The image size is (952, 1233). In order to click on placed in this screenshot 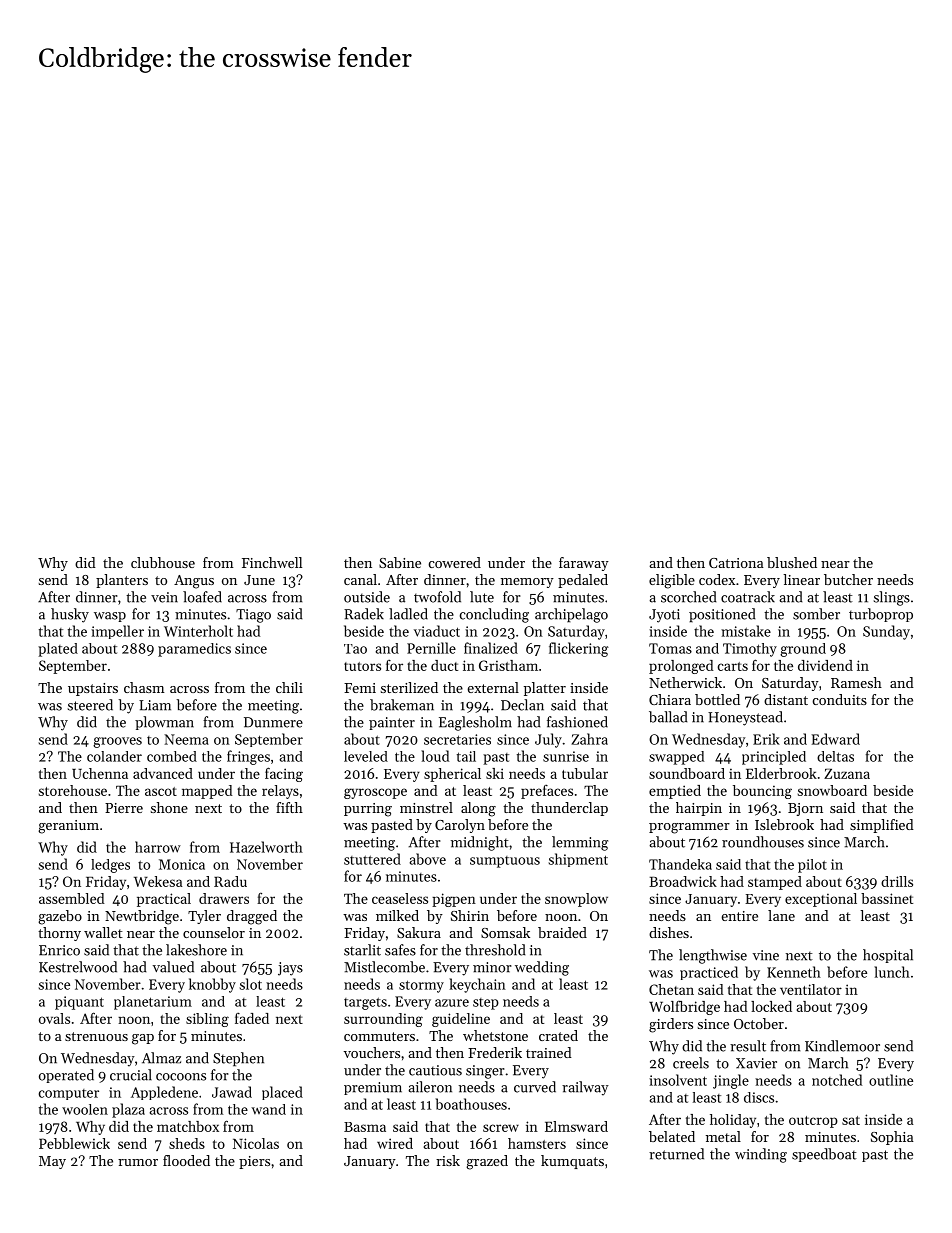, I will do `click(282, 1093)`.
